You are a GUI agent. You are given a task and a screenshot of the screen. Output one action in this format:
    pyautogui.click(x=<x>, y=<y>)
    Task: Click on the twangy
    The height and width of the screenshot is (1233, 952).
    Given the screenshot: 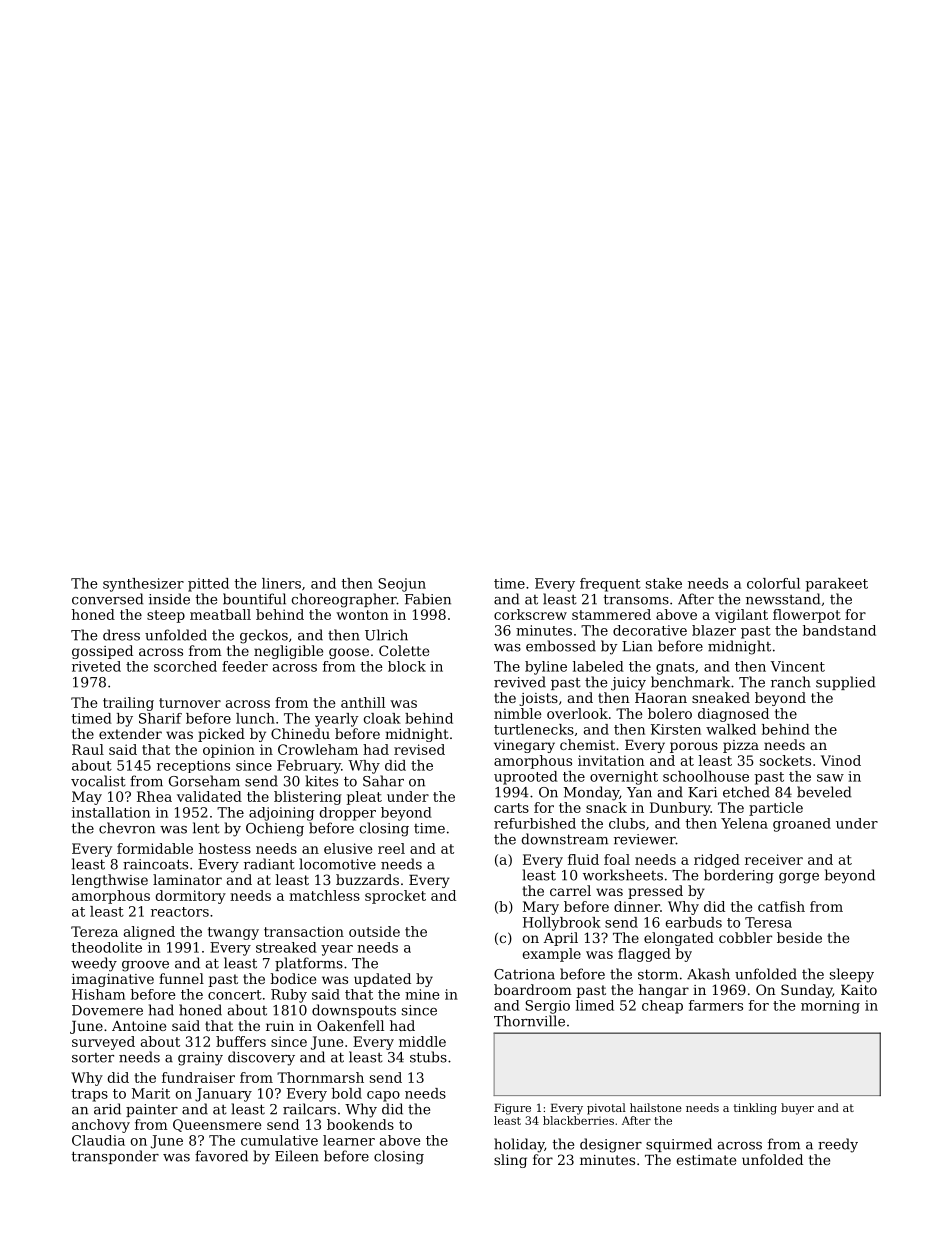 What is the action you would take?
    pyautogui.click(x=233, y=933)
